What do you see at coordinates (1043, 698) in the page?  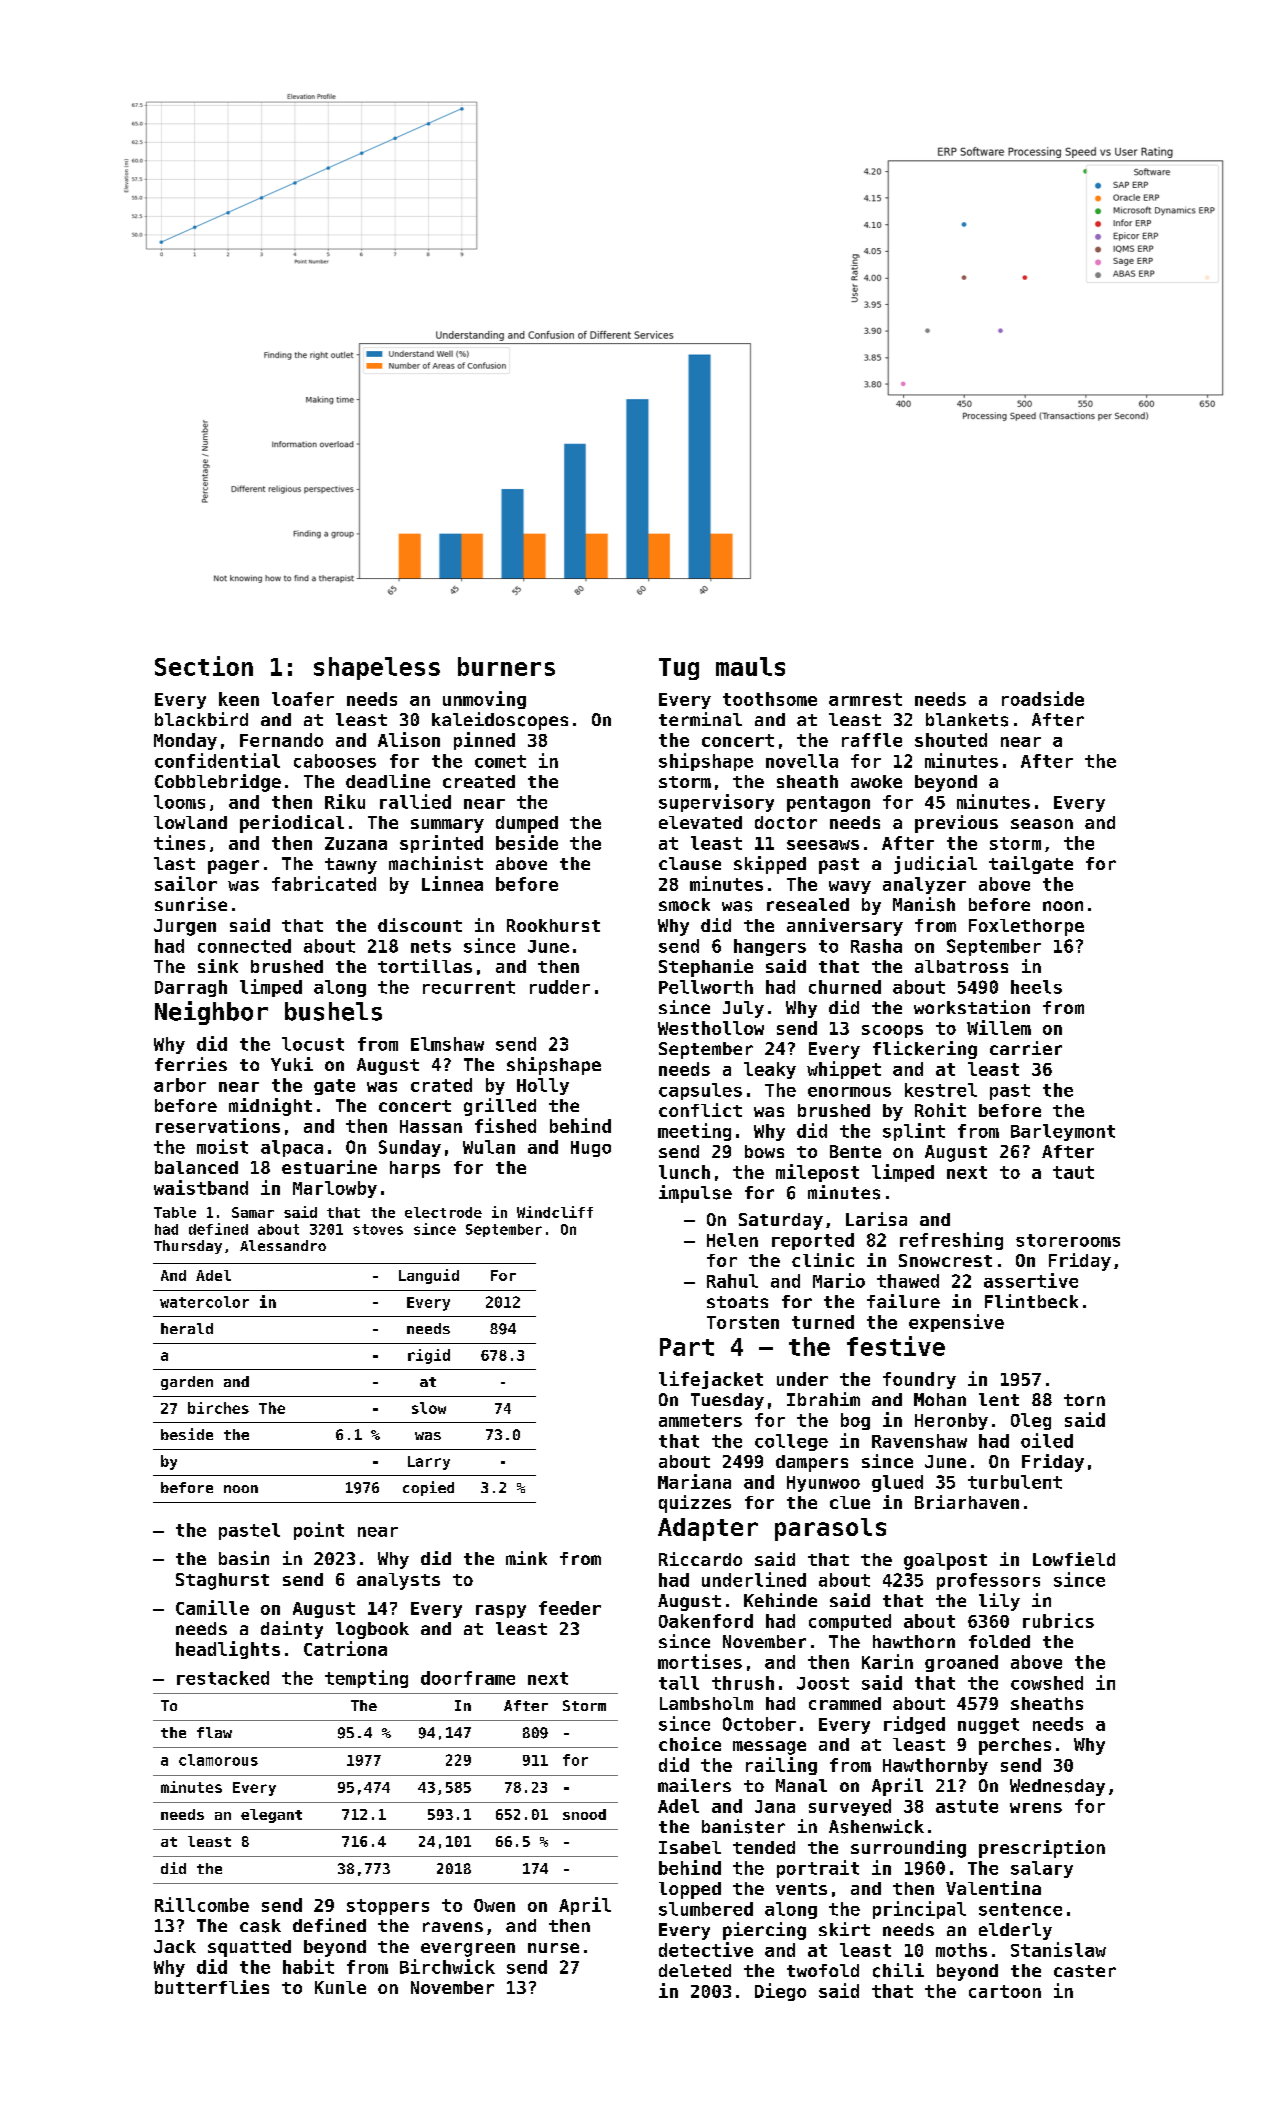 I see `roadside` at bounding box center [1043, 698].
